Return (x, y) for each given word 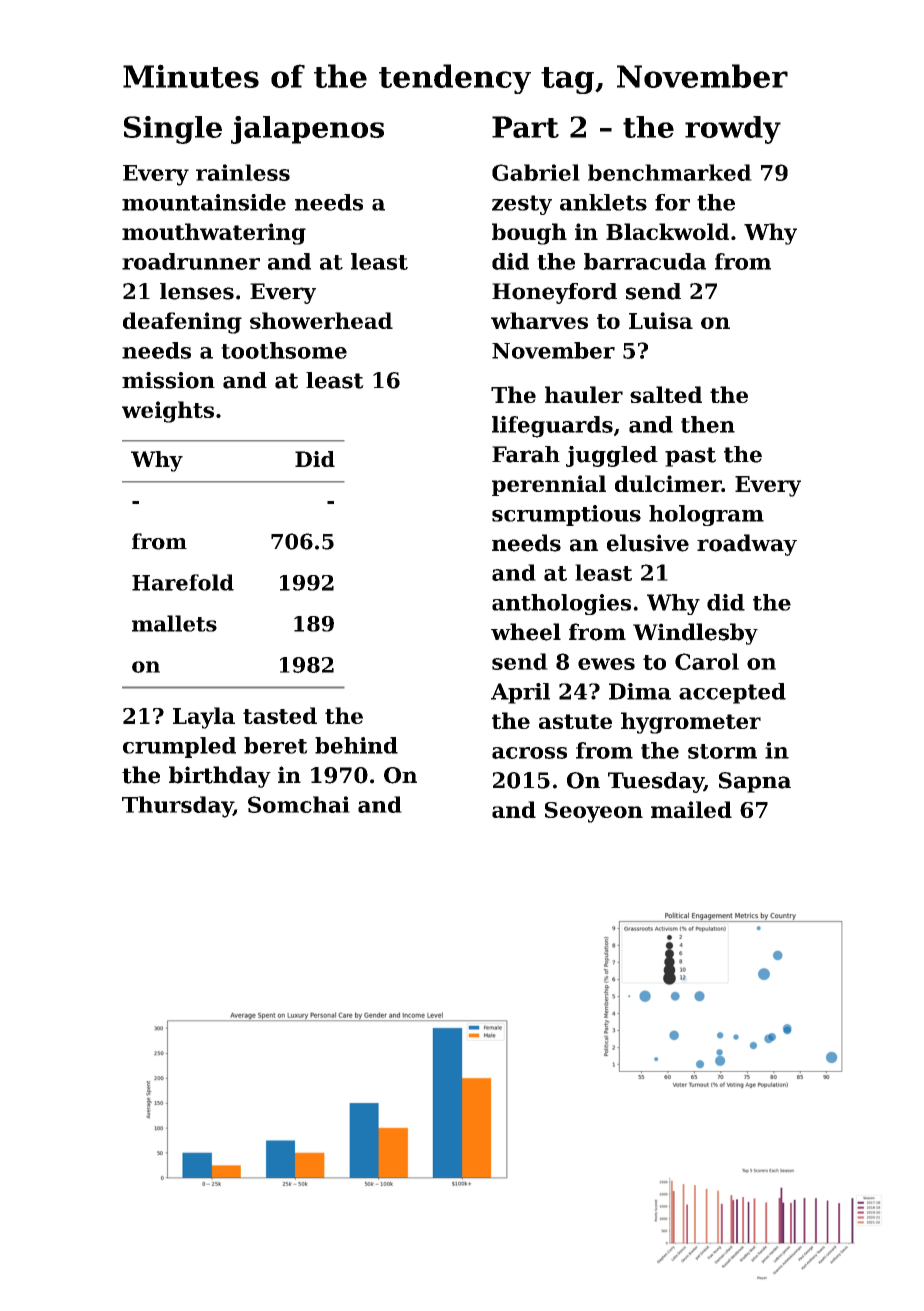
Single (173, 130)
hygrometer (691, 723)
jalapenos (307, 130)
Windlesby (695, 634)
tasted (280, 715)
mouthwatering (214, 234)
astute (575, 721)
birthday (220, 777)
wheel (526, 632)
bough (529, 234)
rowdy (733, 130)
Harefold (183, 582)
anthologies (561, 604)
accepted (732, 693)
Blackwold (667, 231)
